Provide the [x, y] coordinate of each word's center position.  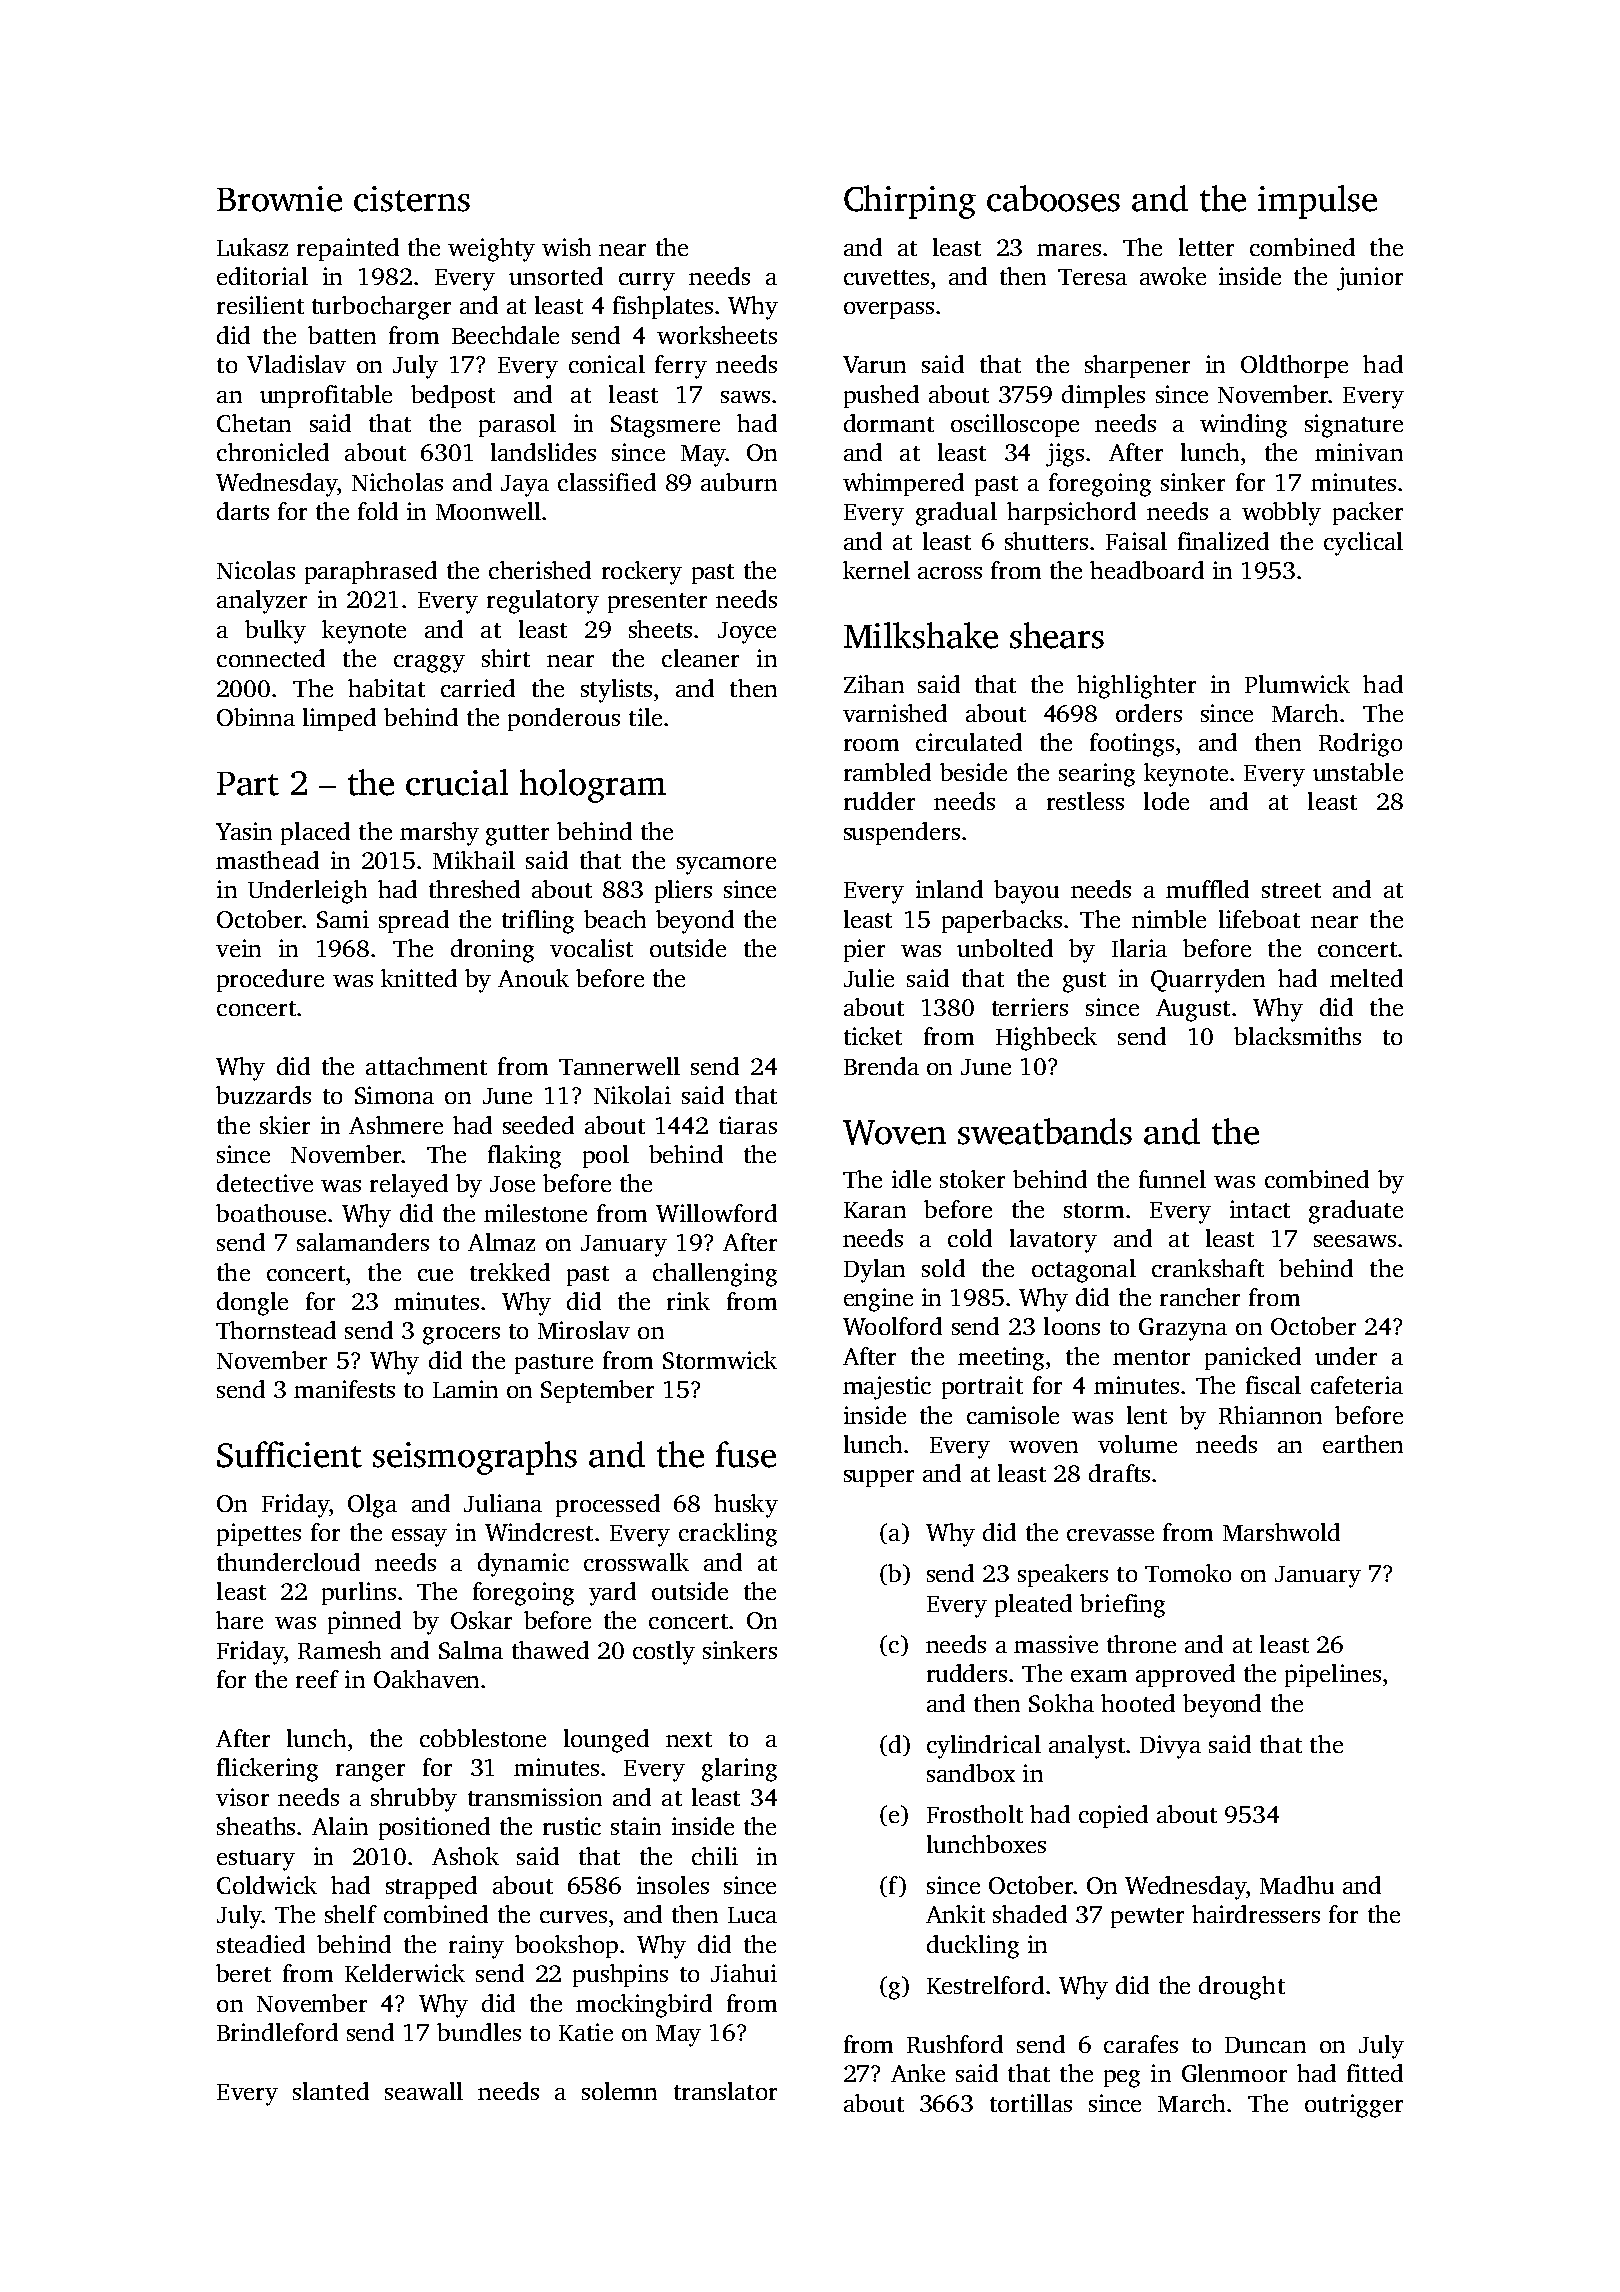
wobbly [1281, 514]
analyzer [262, 602]
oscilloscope [1015, 425]
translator [725, 2091]
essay [419, 1538]
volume [1137, 1444]
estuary [256, 1860]
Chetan [254, 423]
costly [664, 1653]
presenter [657, 603]
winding [1243, 426]
